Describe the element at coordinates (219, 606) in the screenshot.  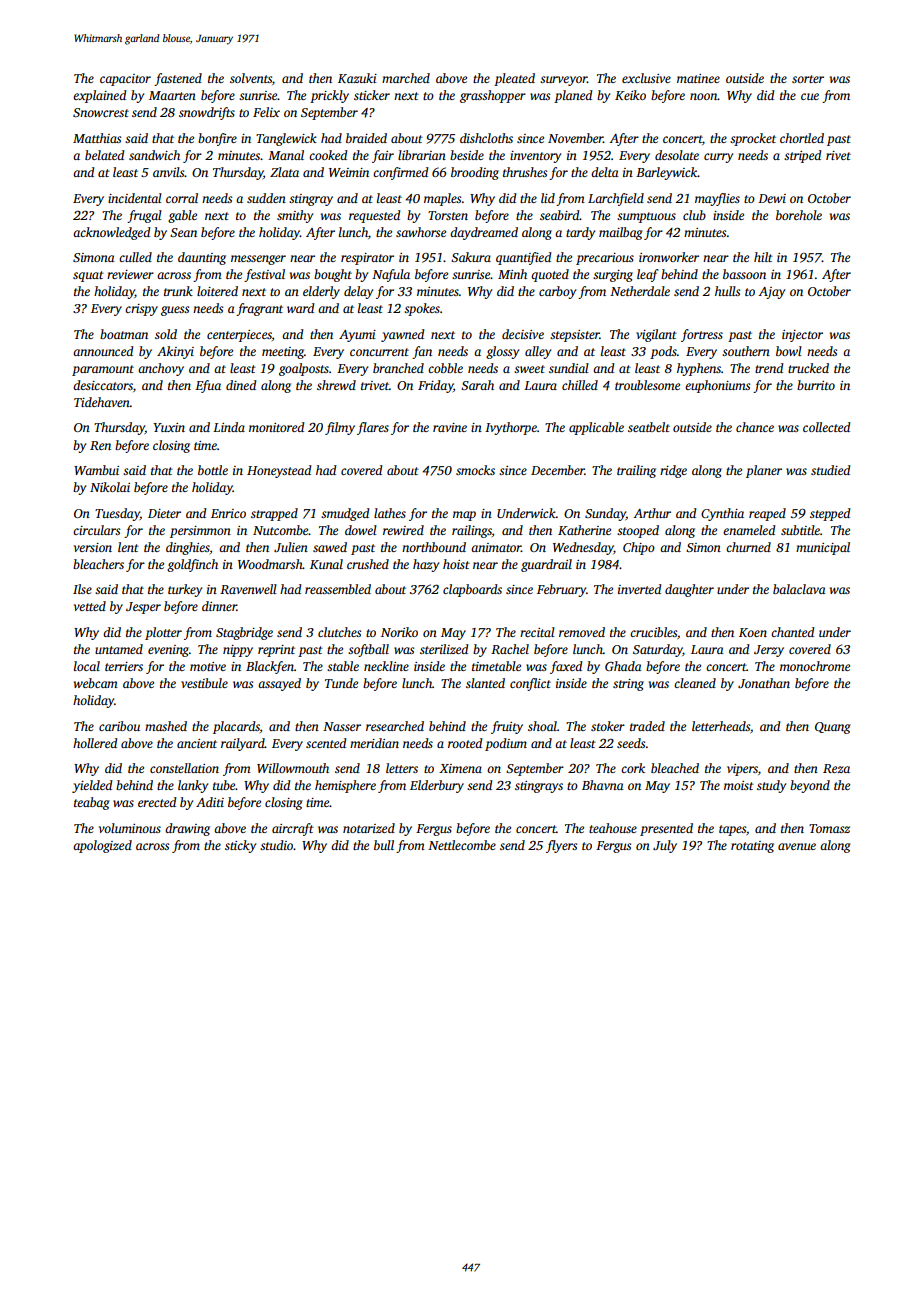
I see `dinner` at that location.
